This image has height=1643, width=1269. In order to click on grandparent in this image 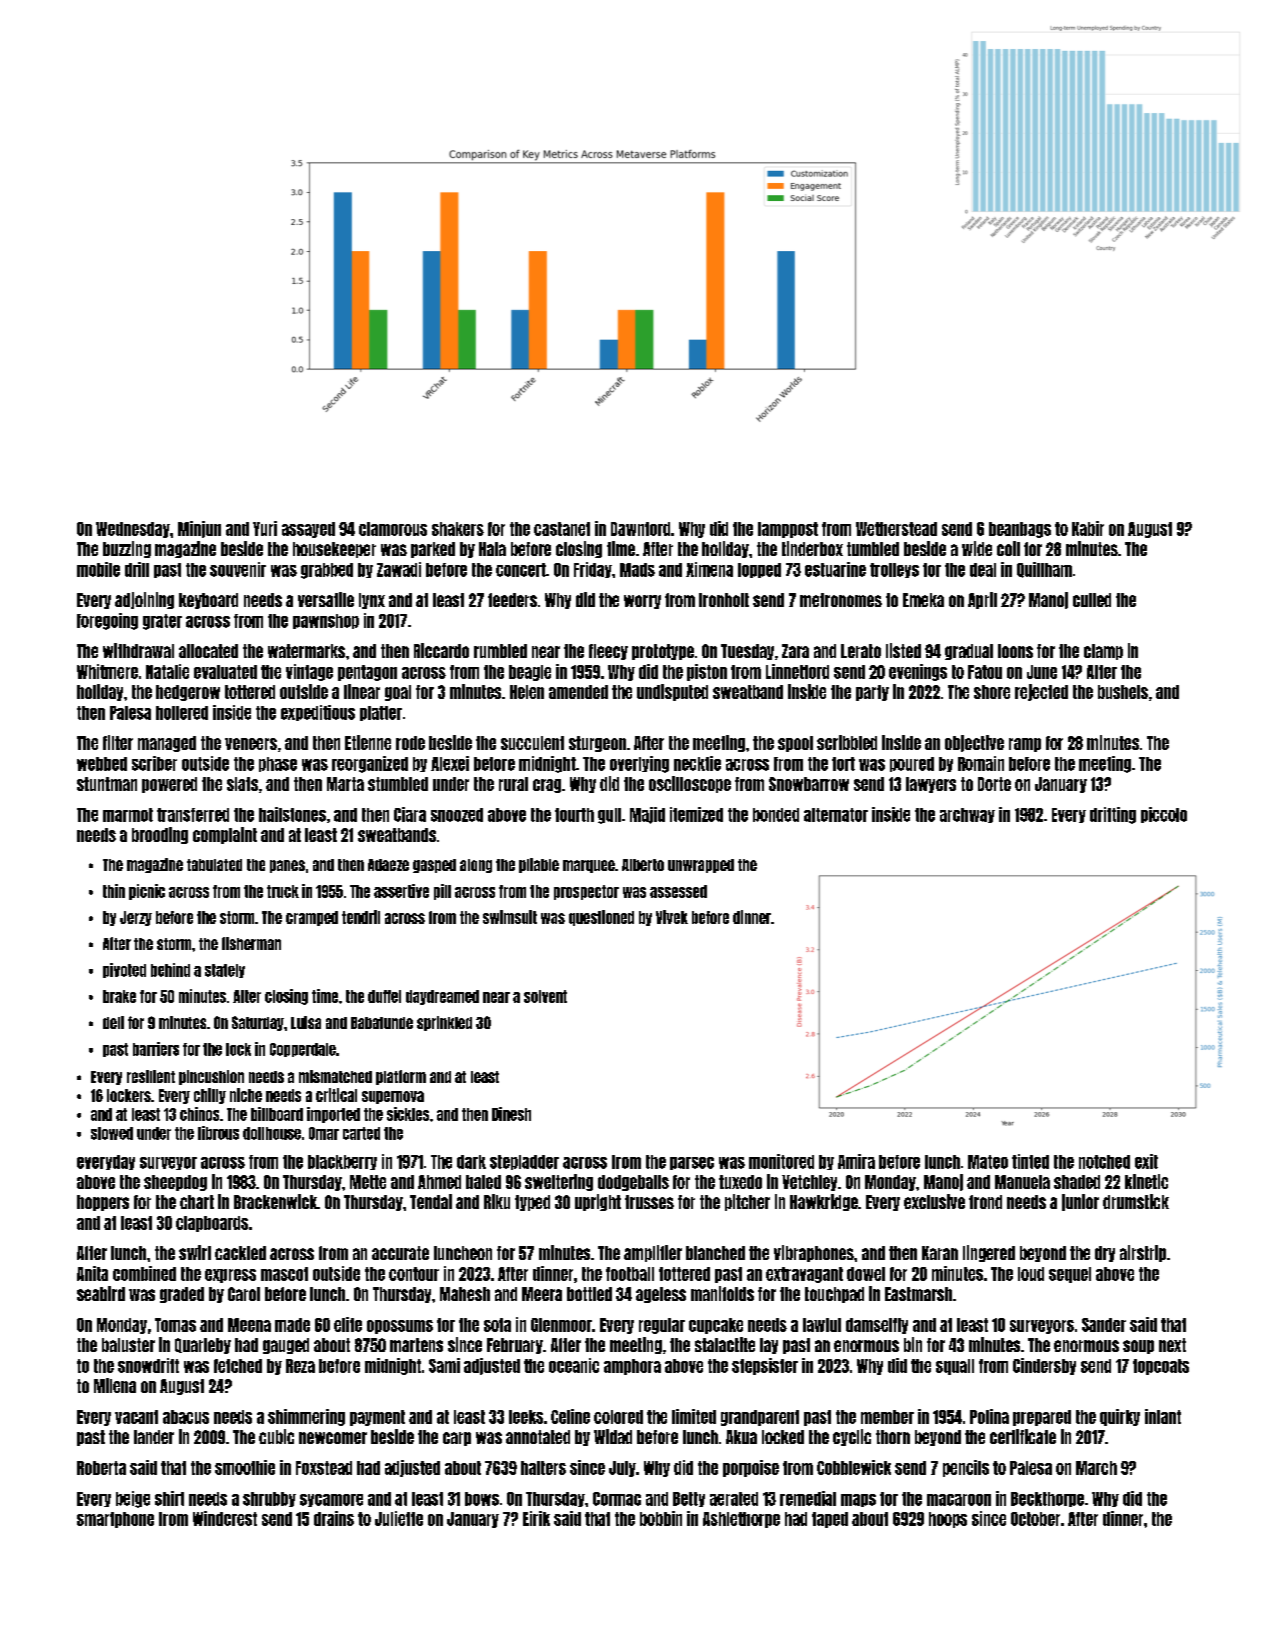, I will do `click(760, 1418)`.
